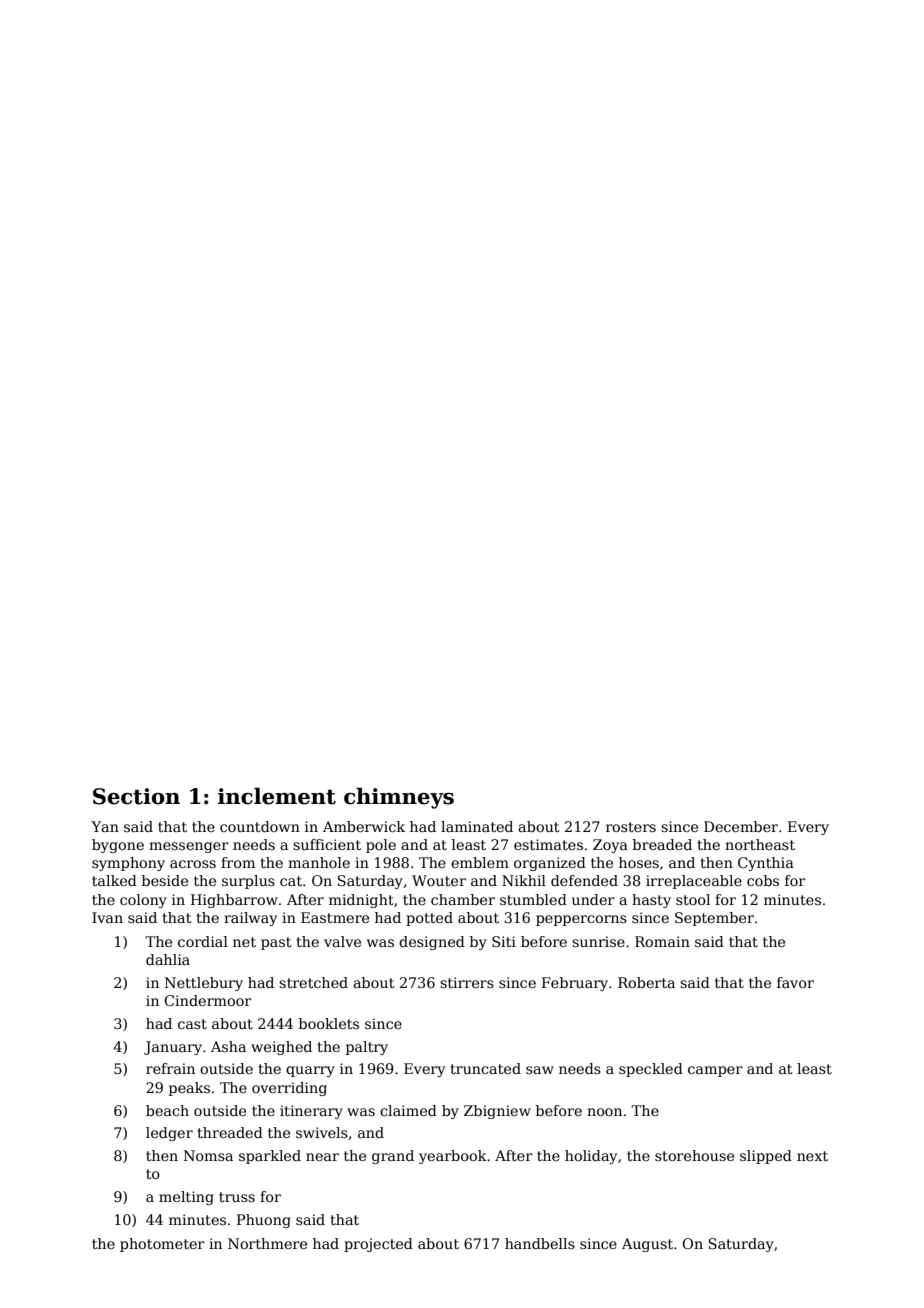 This document has width=924, height=1308. What do you see at coordinates (485, 1068) in the document?
I see `truncated` at bounding box center [485, 1068].
